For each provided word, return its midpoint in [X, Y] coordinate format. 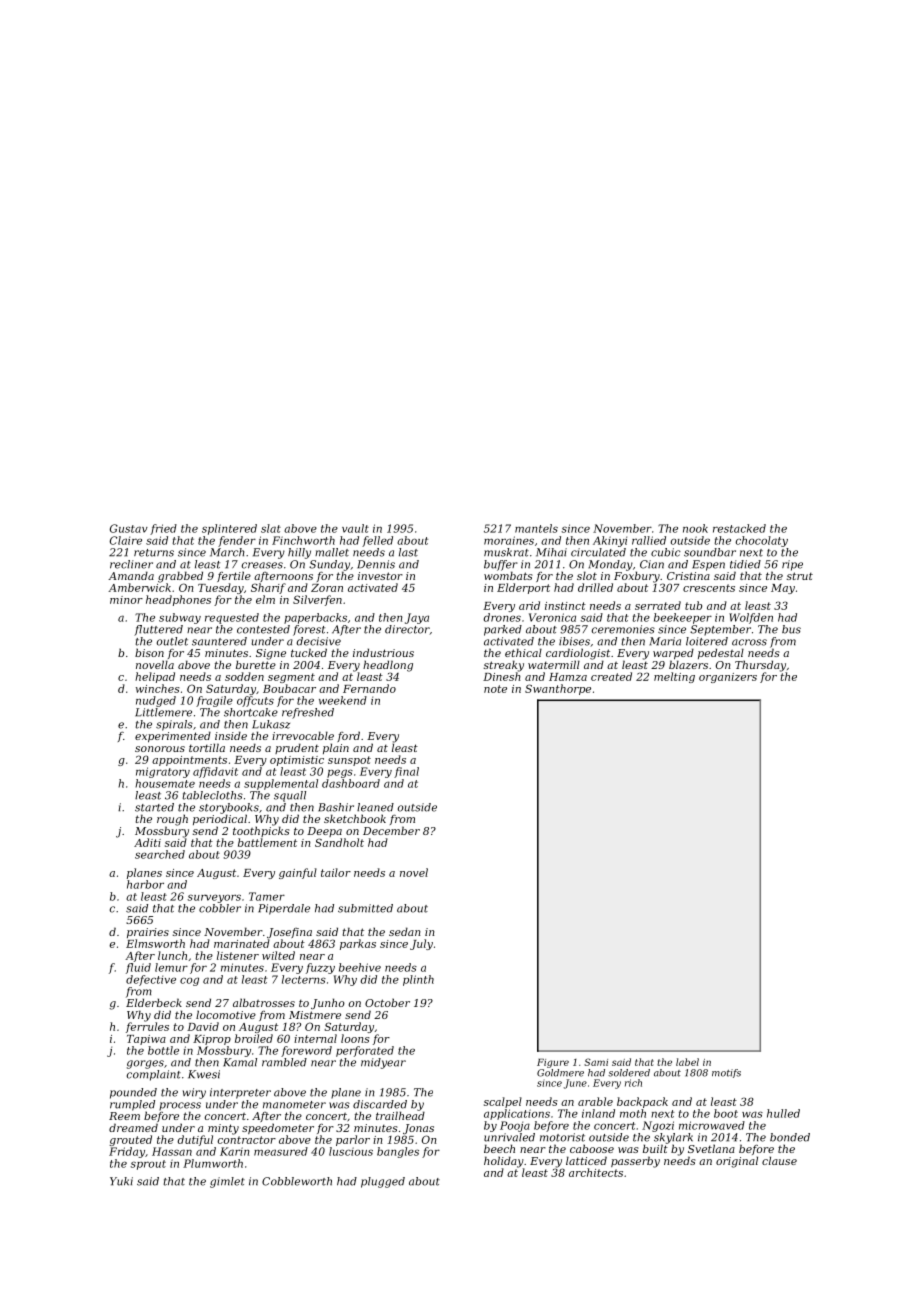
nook [695, 528]
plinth [418, 980]
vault [355, 528]
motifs [726, 1073]
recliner [131, 564]
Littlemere [163, 712]
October [387, 1002]
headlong [388, 666]
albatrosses [264, 1002]
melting [674, 677]
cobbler [220, 908]
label [687, 1062]
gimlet [227, 1182]
